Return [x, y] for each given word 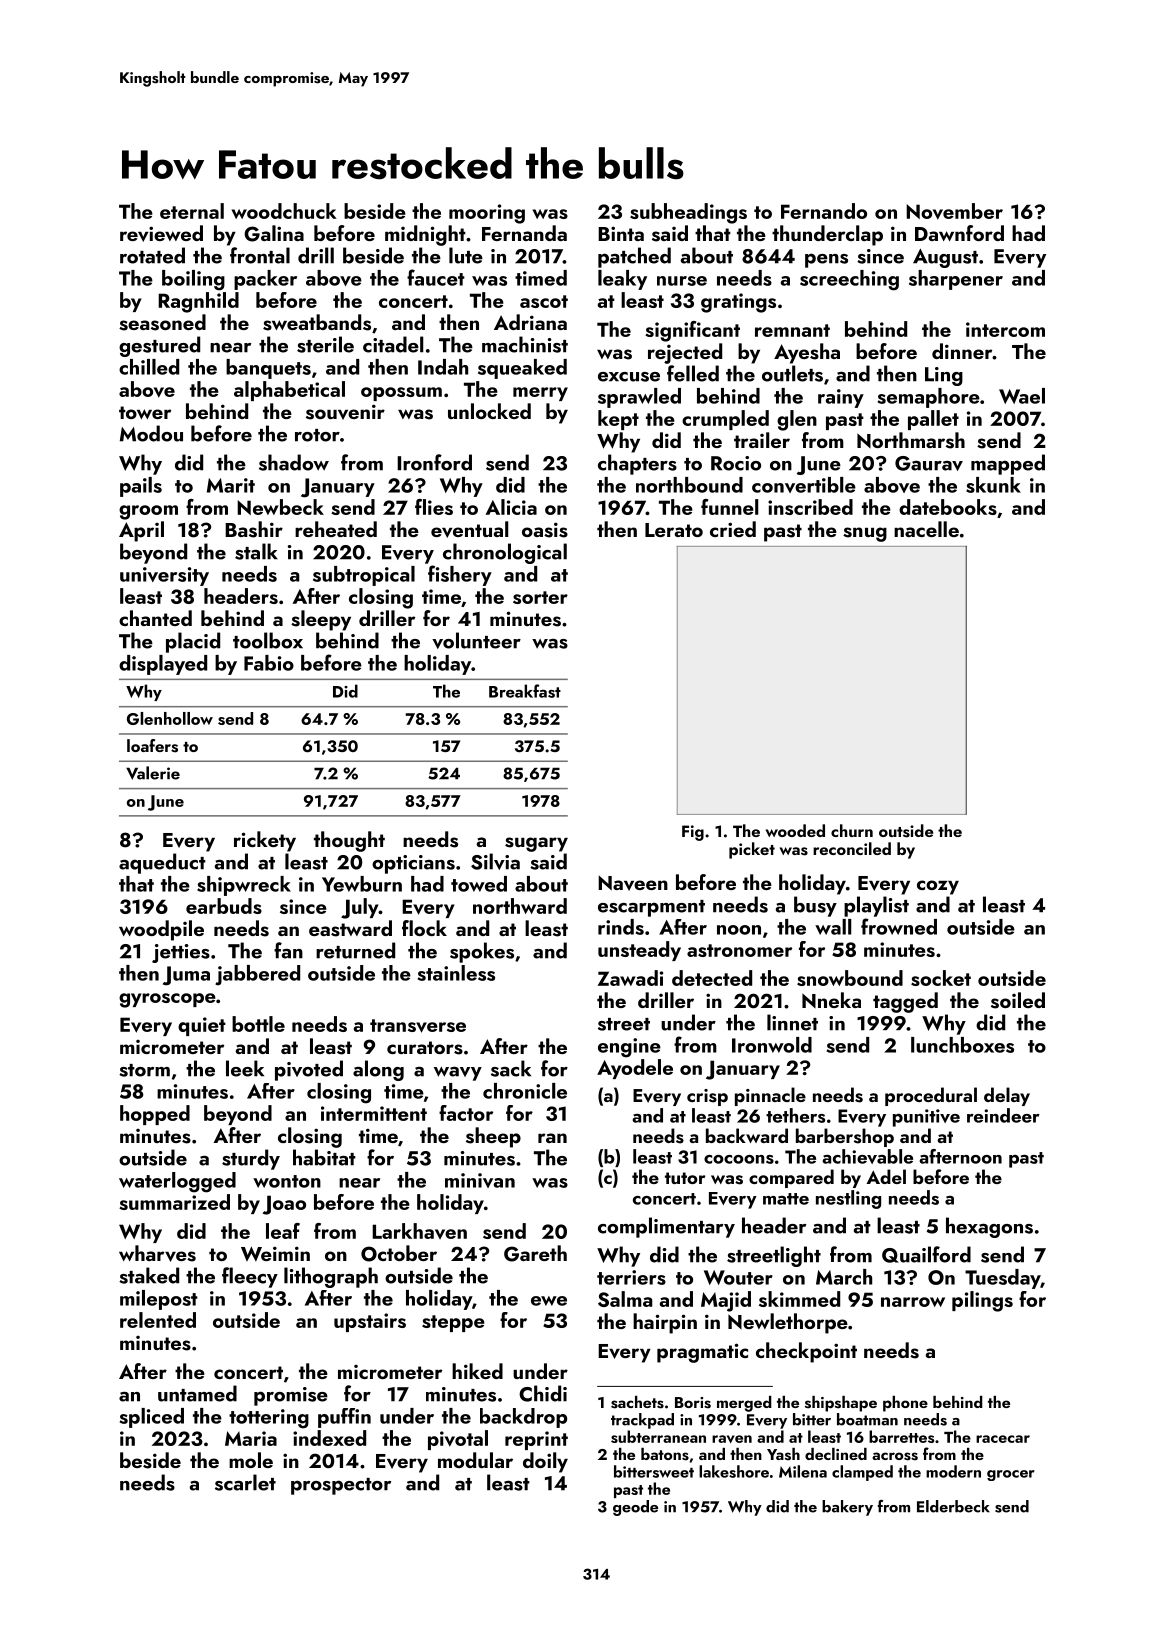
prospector [341, 1486]
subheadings [688, 213]
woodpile [161, 930]
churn [852, 830]
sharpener [956, 280]
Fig [693, 833]
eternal [192, 211]
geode [635, 1508]
